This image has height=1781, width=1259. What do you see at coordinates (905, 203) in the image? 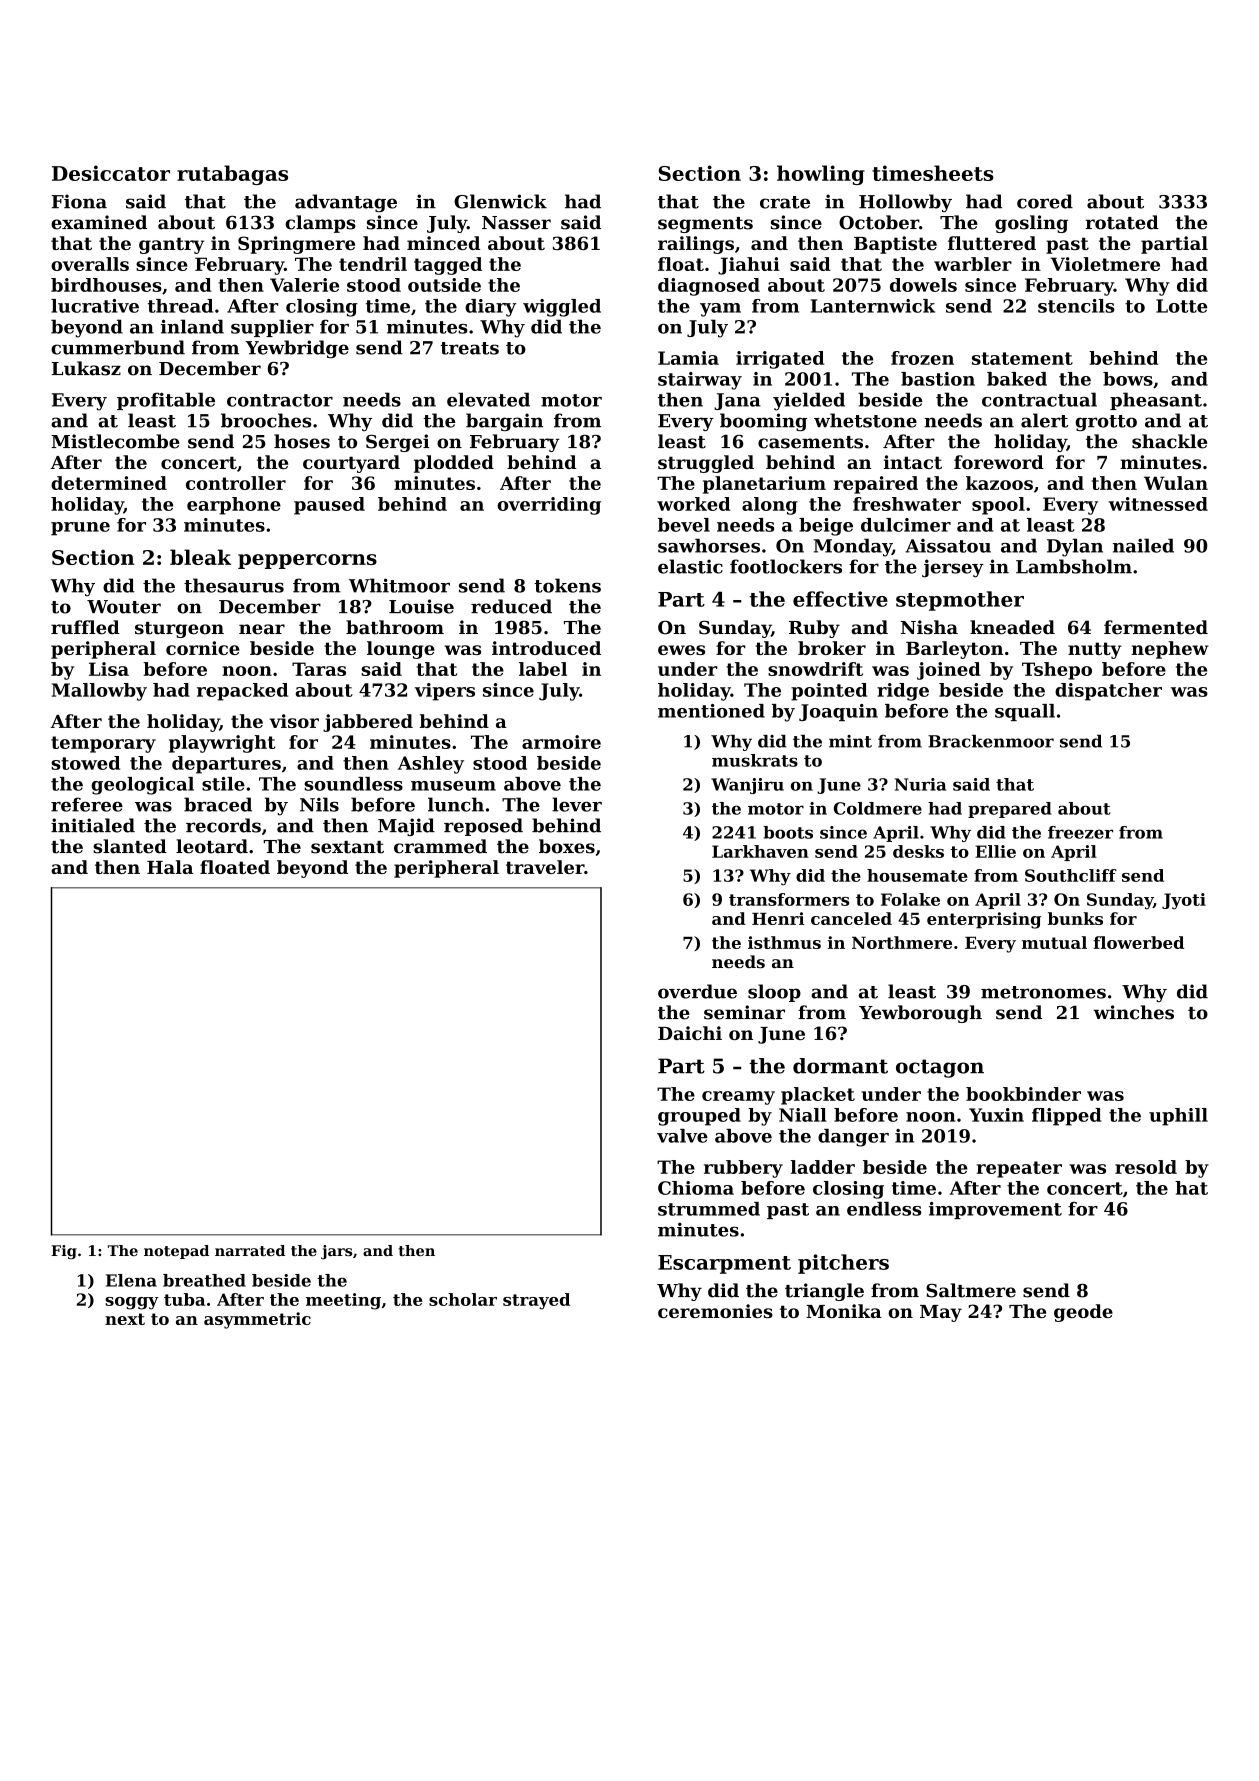
I see `Hollowby` at bounding box center [905, 203].
